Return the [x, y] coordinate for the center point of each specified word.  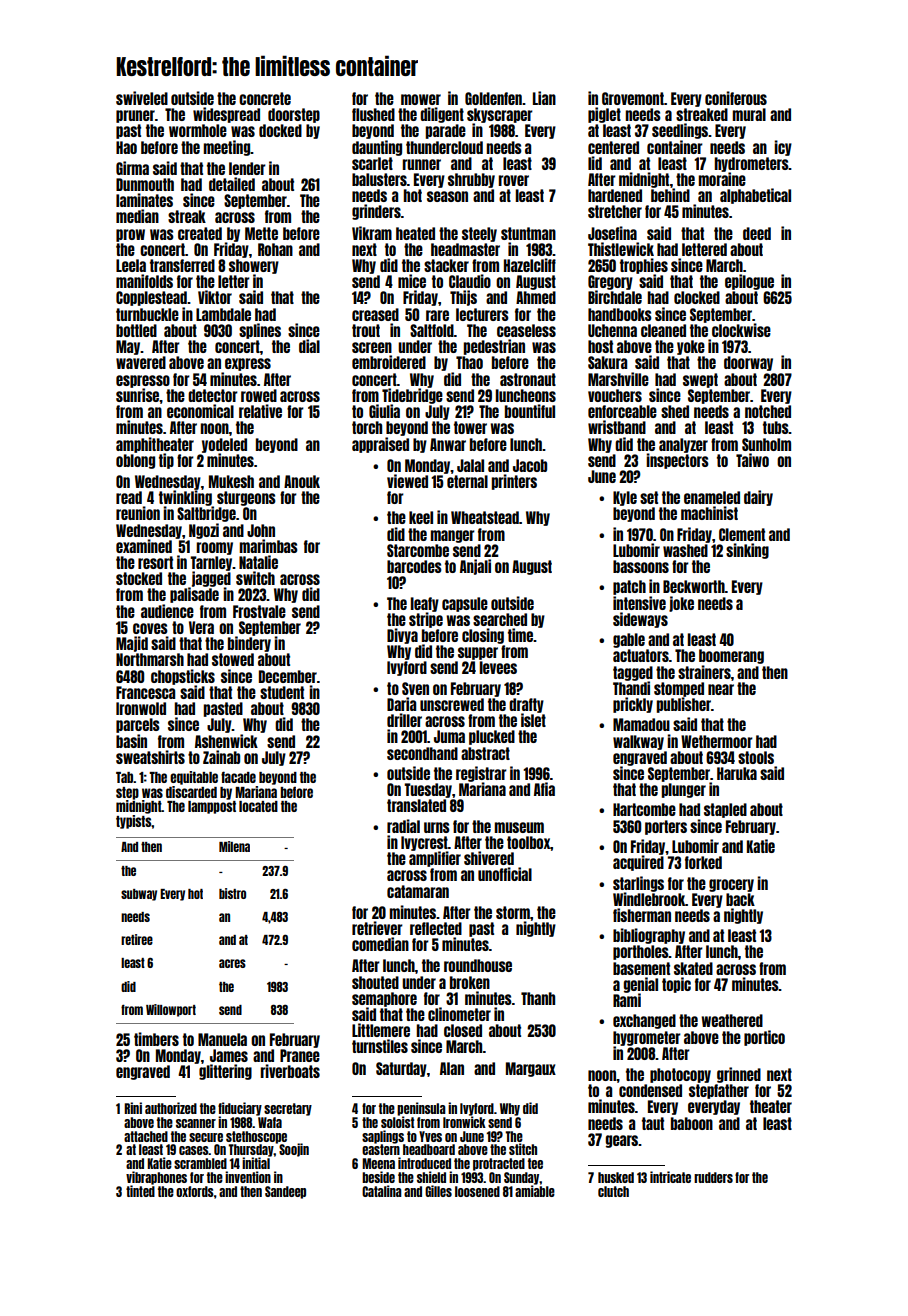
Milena [234, 846]
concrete [265, 98]
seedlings [680, 131]
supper [478, 653]
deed [757, 233]
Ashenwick [226, 741]
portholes [641, 952]
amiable [535, 1191]
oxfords [195, 1191]
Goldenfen [493, 98]
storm [513, 912]
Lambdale [223, 314]
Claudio [470, 281]
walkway [638, 742]
